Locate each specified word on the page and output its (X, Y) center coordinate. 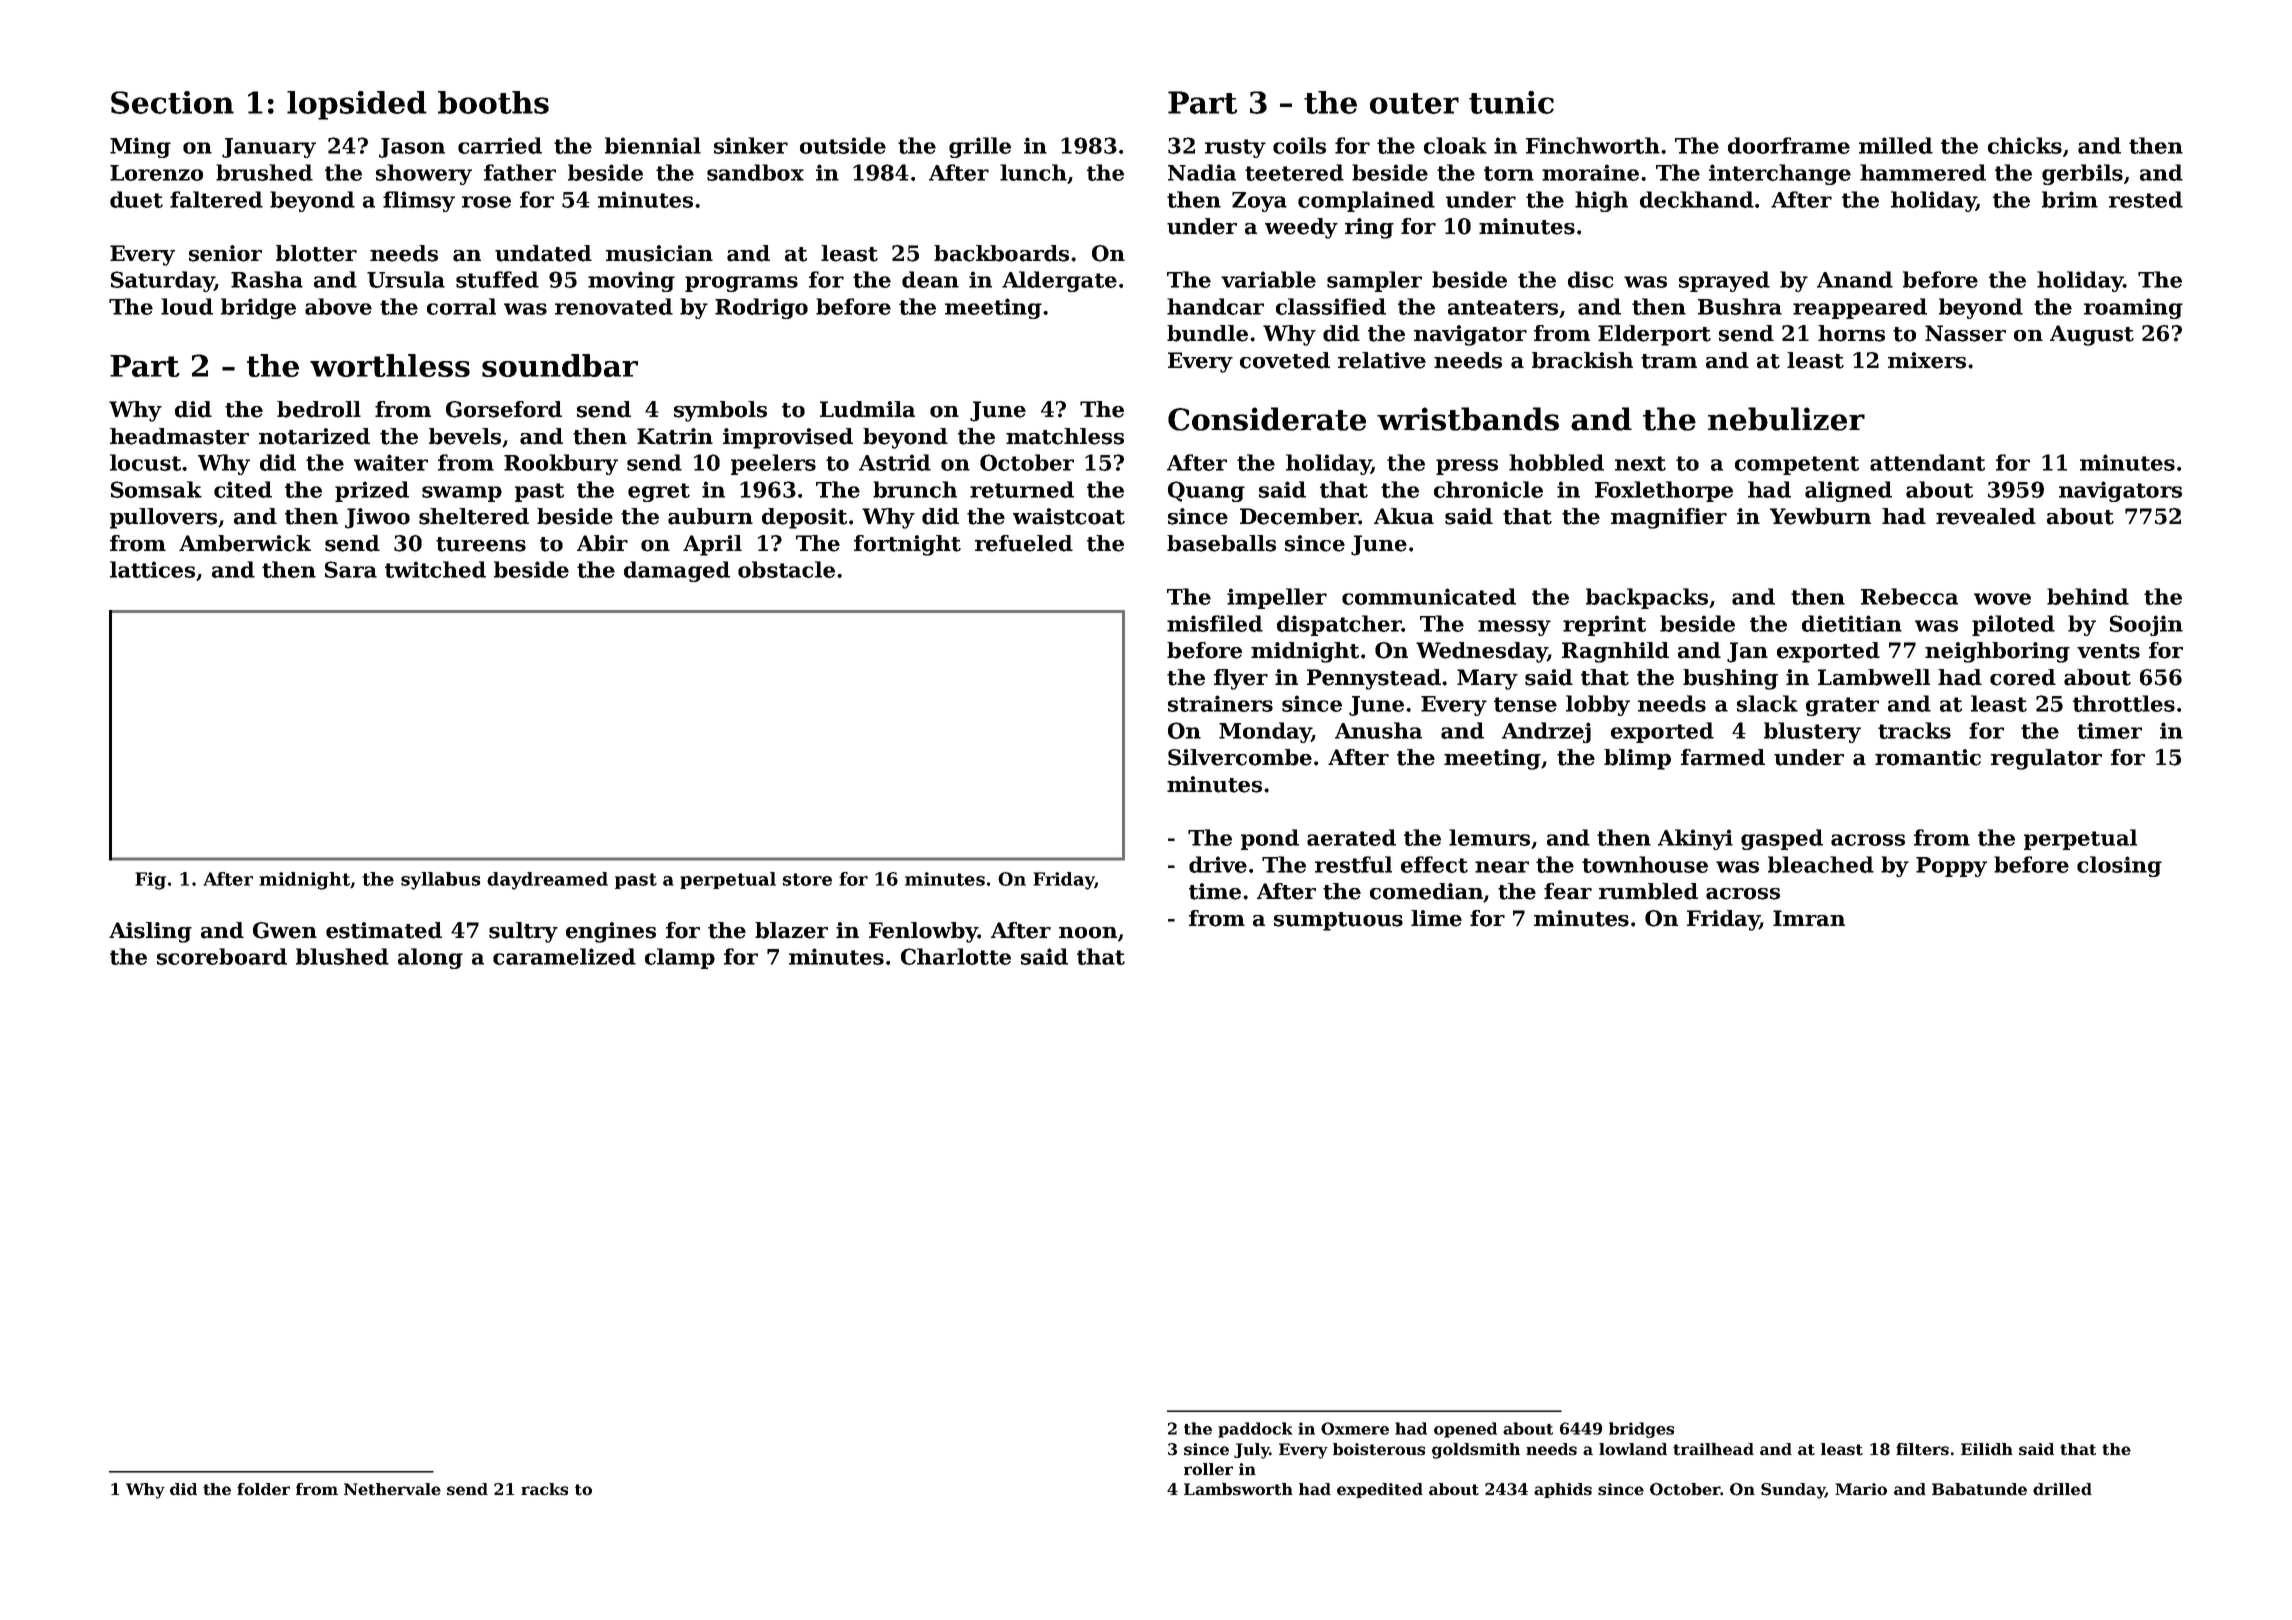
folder (263, 1489)
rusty (1235, 148)
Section (172, 102)
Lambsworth (1238, 1489)
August (2092, 335)
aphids (1563, 1490)
